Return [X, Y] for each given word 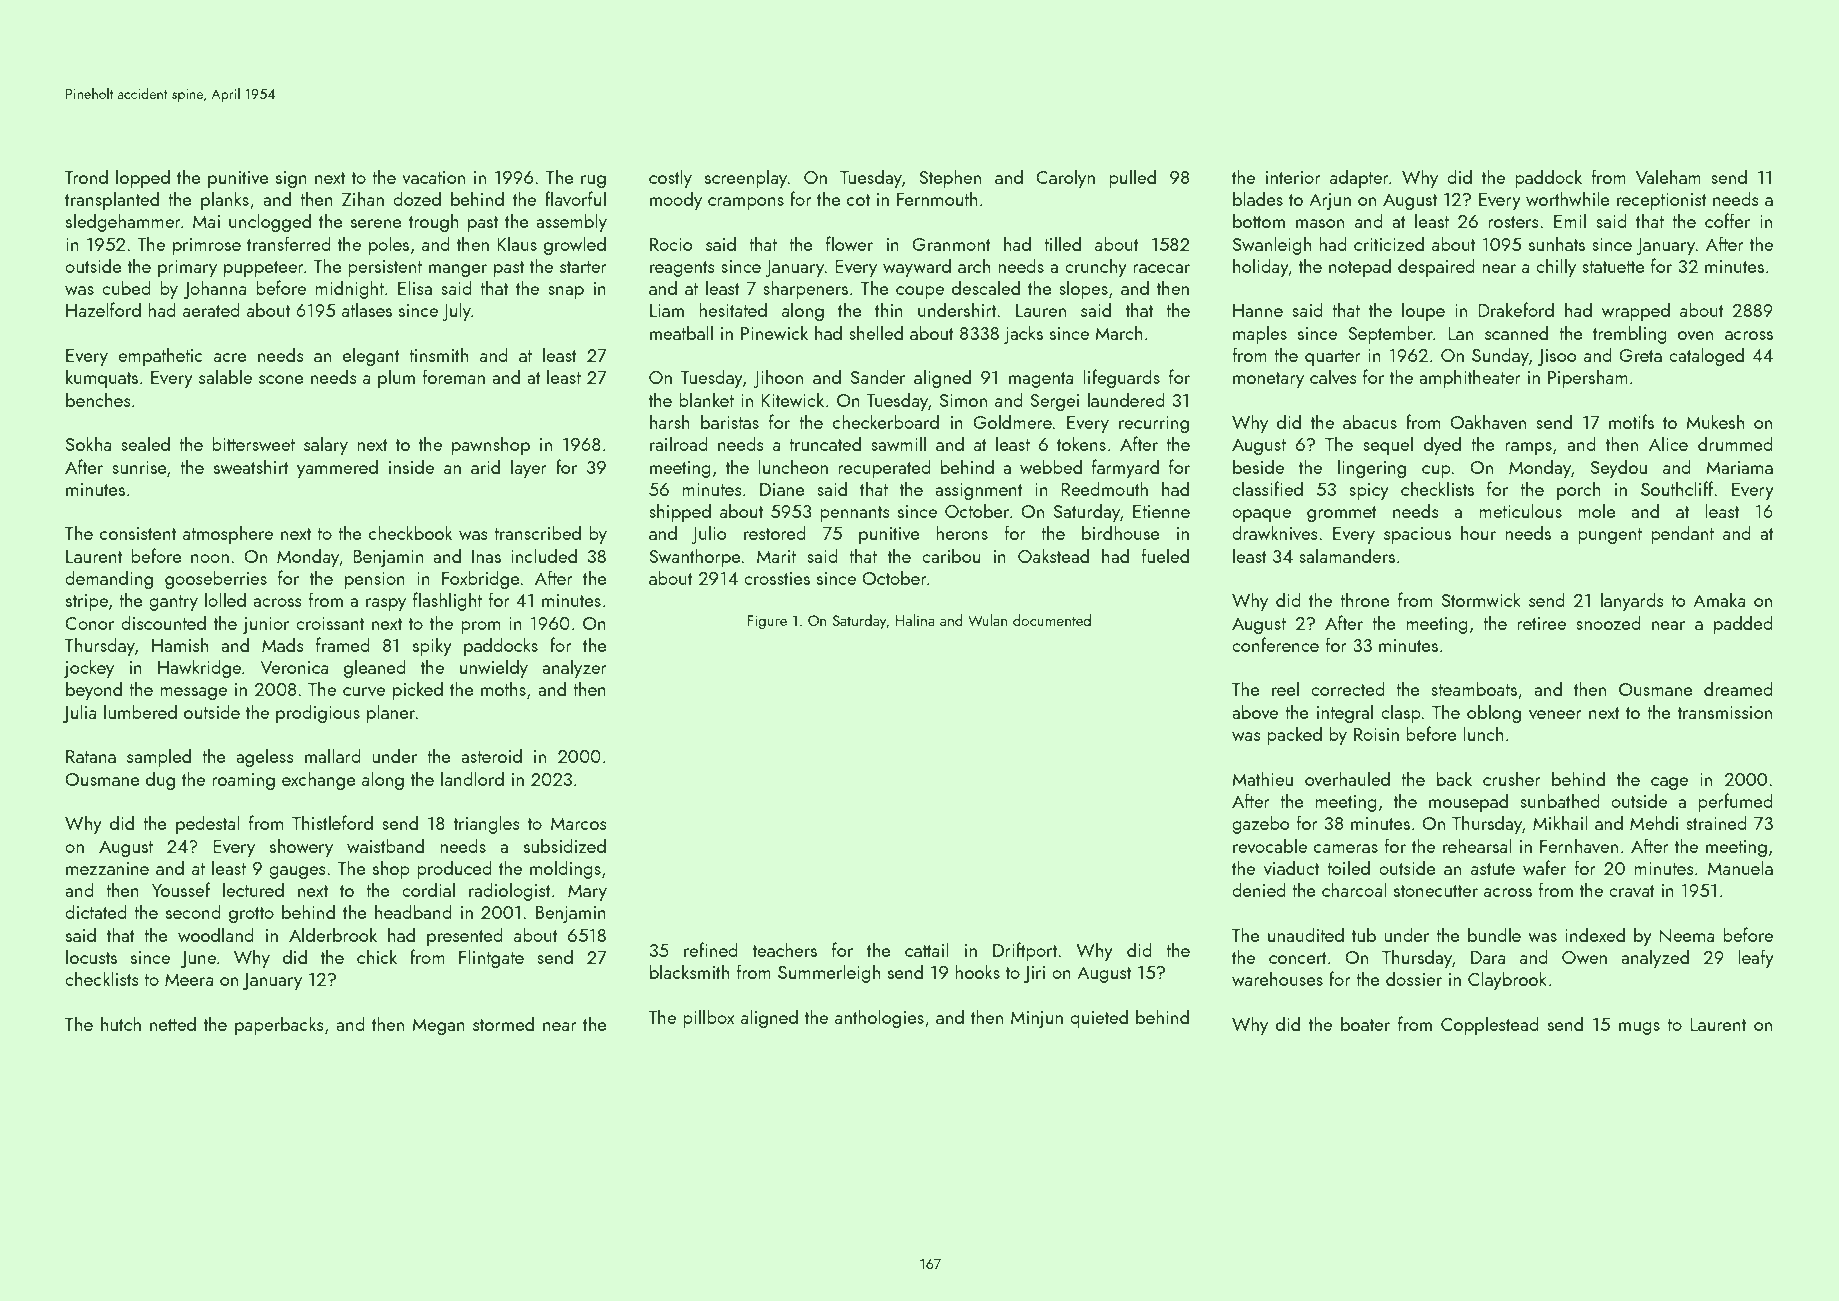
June [198, 959]
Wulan [987, 620]
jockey [89, 668]
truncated [825, 443]
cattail [927, 949]
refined [711, 949]
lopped [143, 178]
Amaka [1719, 599]
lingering [1372, 468]
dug [160, 780]
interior [1293, 177]
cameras [1346, 848]
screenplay [746, 178]
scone [281, 379]
